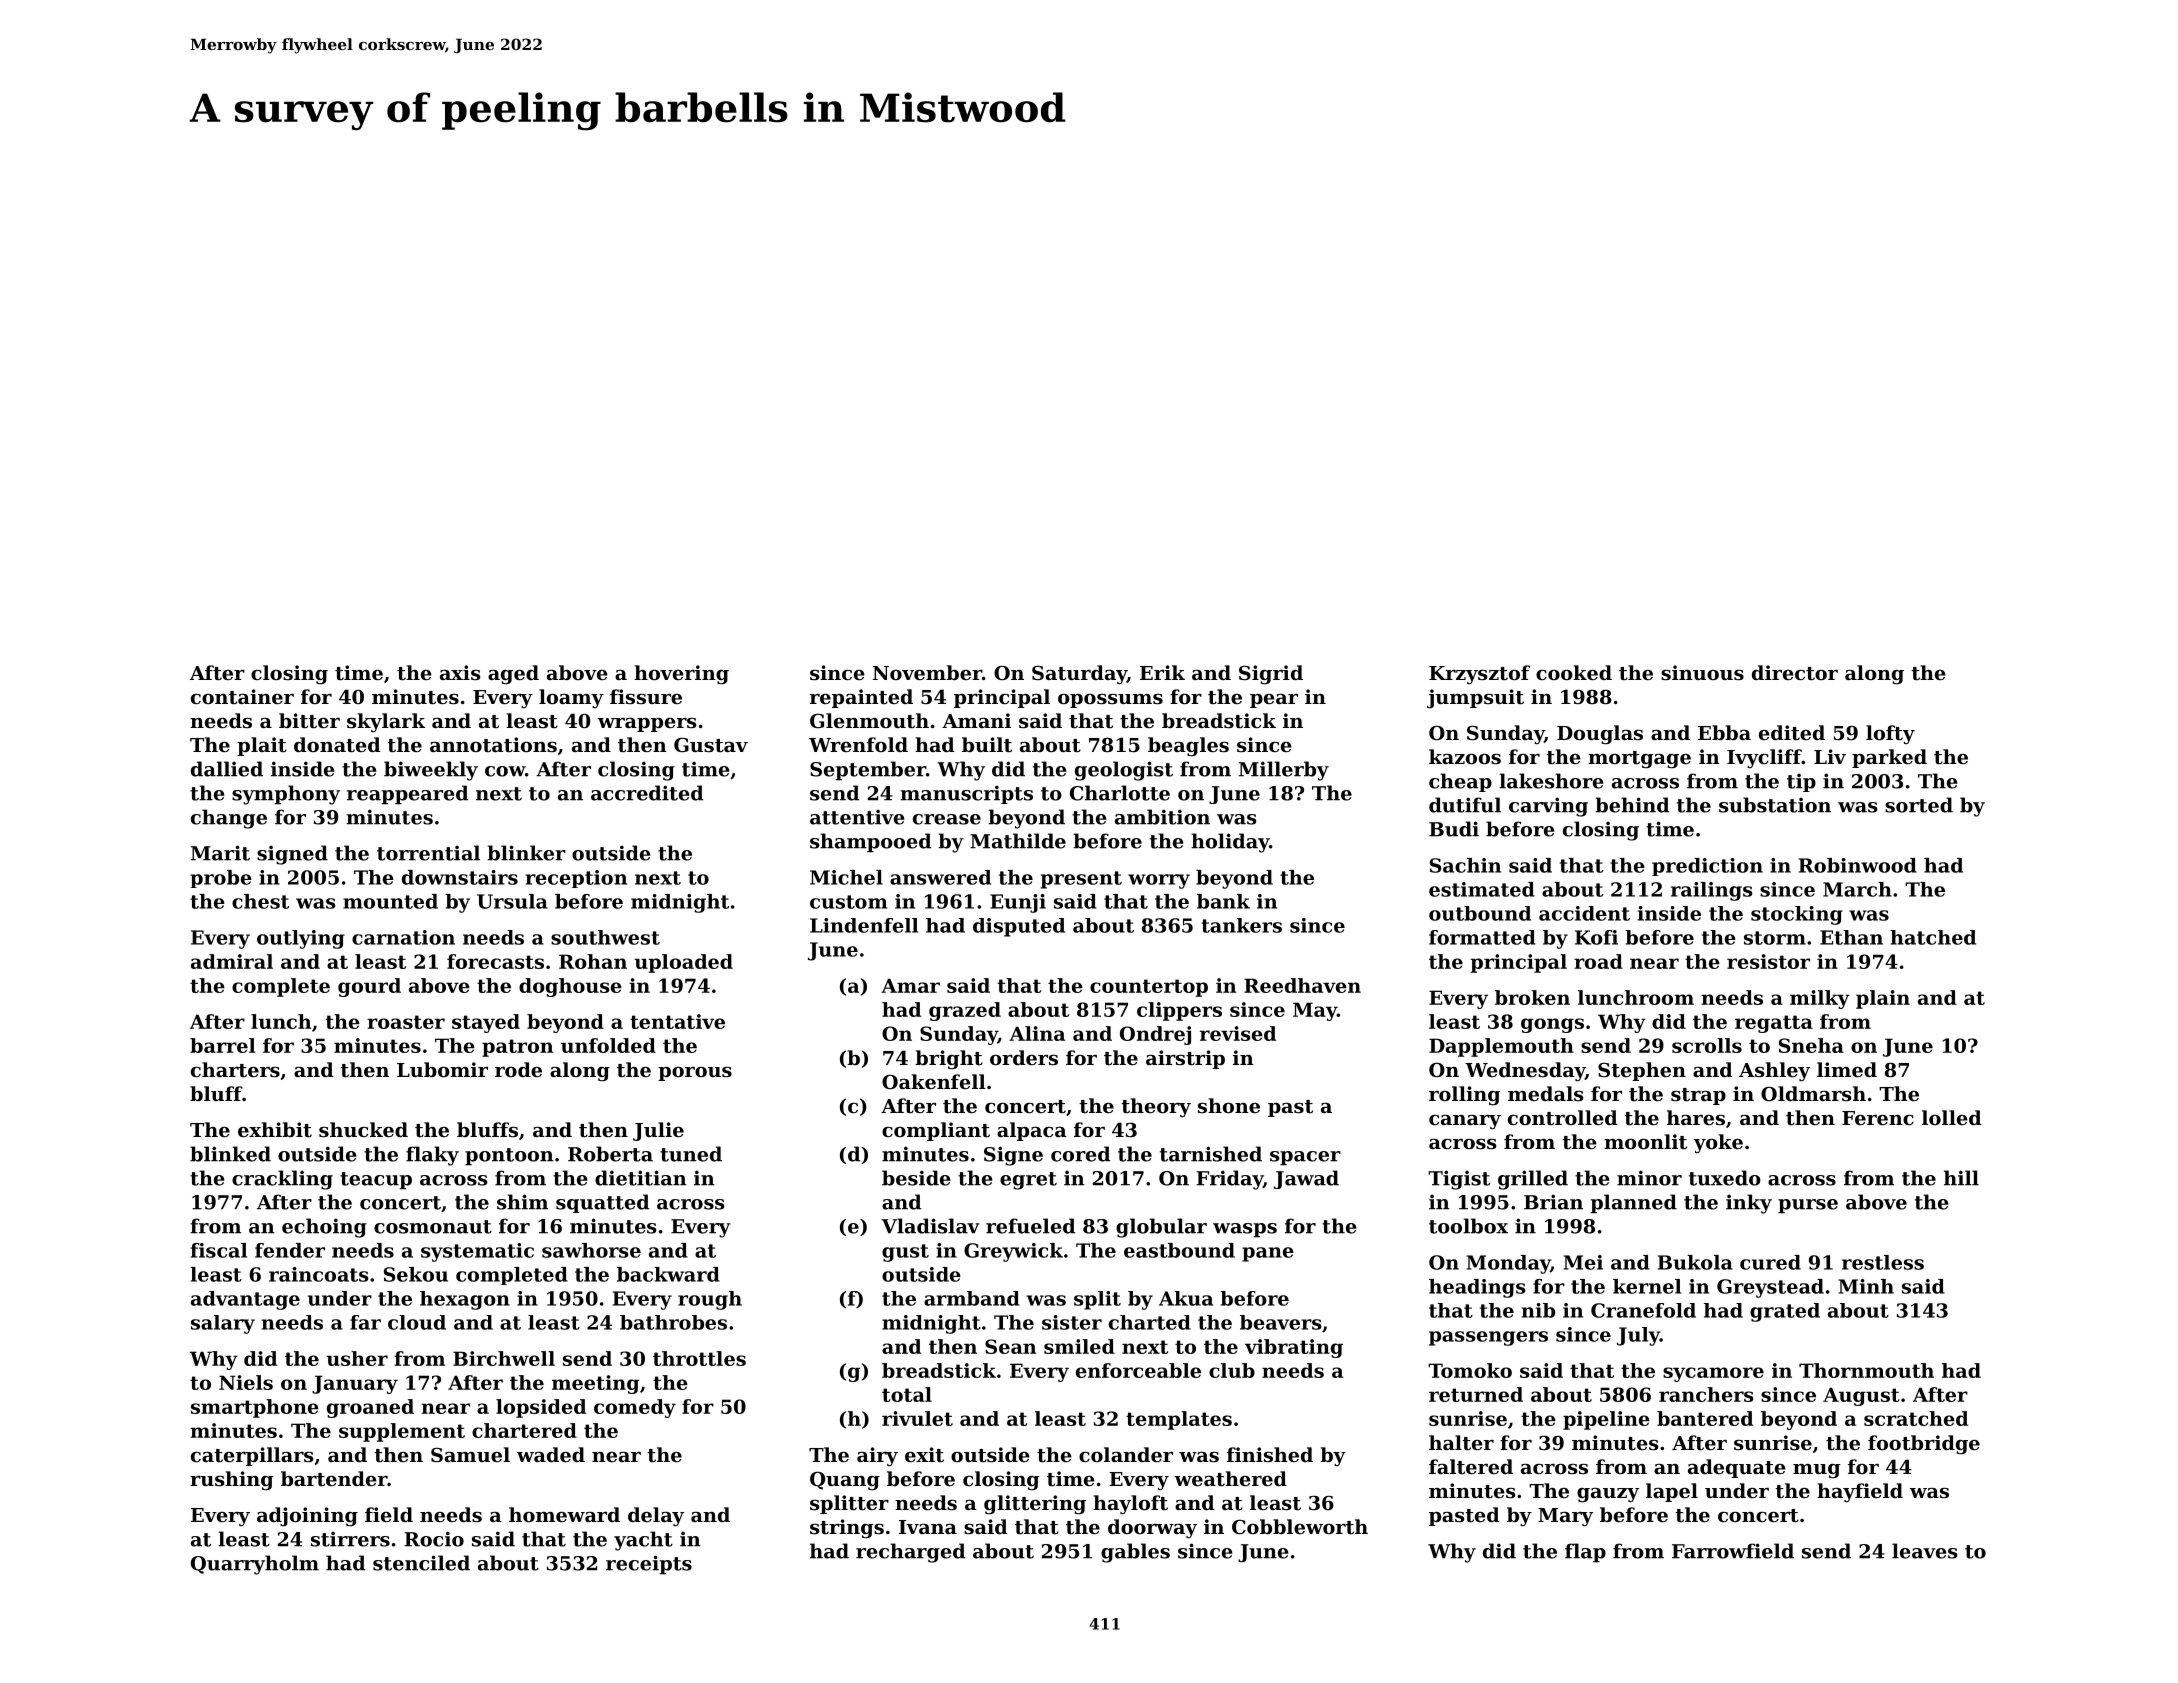 This screenshot has height=1683, width=2178. What do you see at coordinates (1952, 1117) in the screenshot?
I see `lolled` at bounding box center [1952, 1117].
